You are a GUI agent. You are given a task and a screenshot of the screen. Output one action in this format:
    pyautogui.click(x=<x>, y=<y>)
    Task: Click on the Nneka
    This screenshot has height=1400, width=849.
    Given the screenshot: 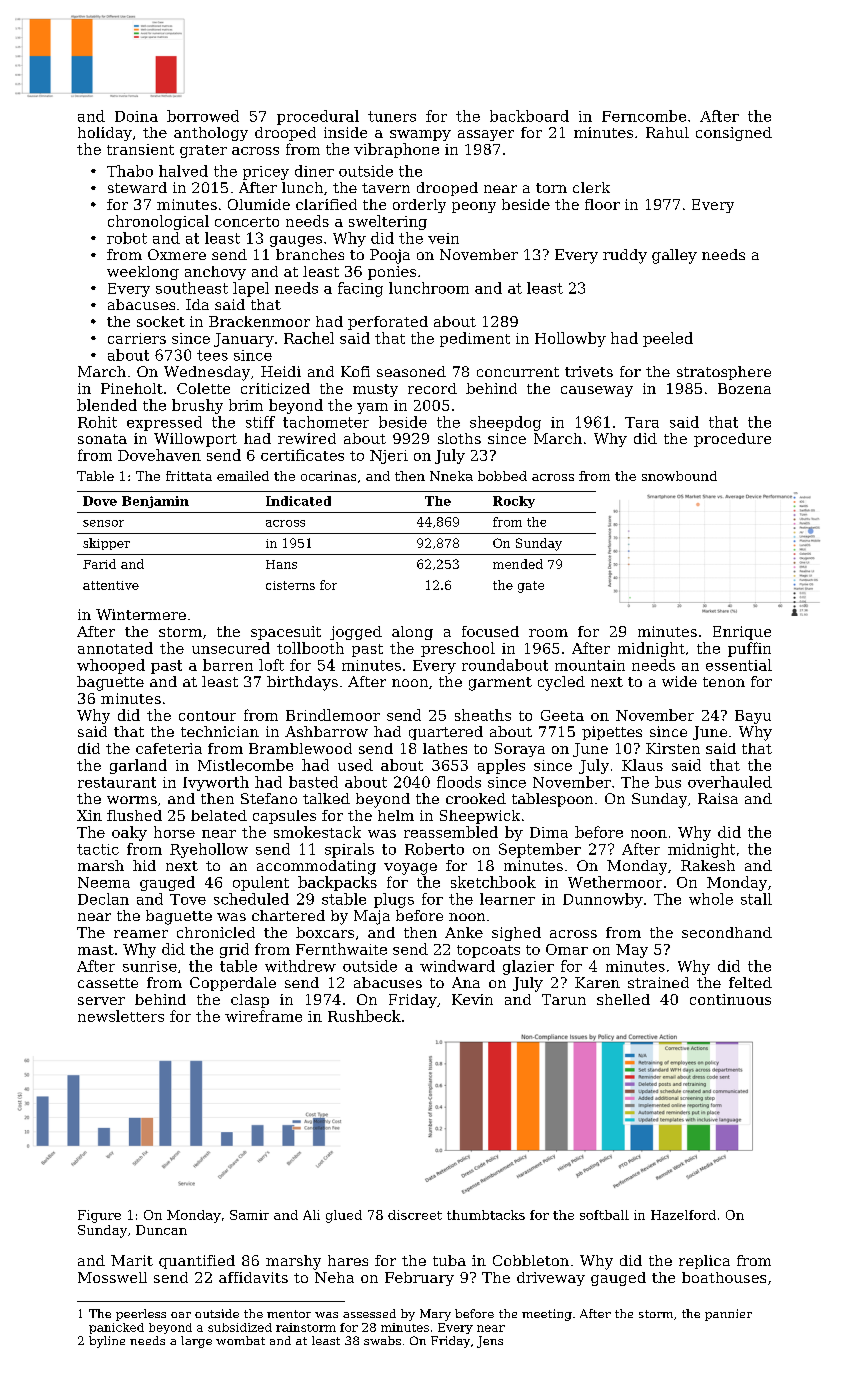 What is the action you would take?
    pyautogui.click(x=451, y=476)
